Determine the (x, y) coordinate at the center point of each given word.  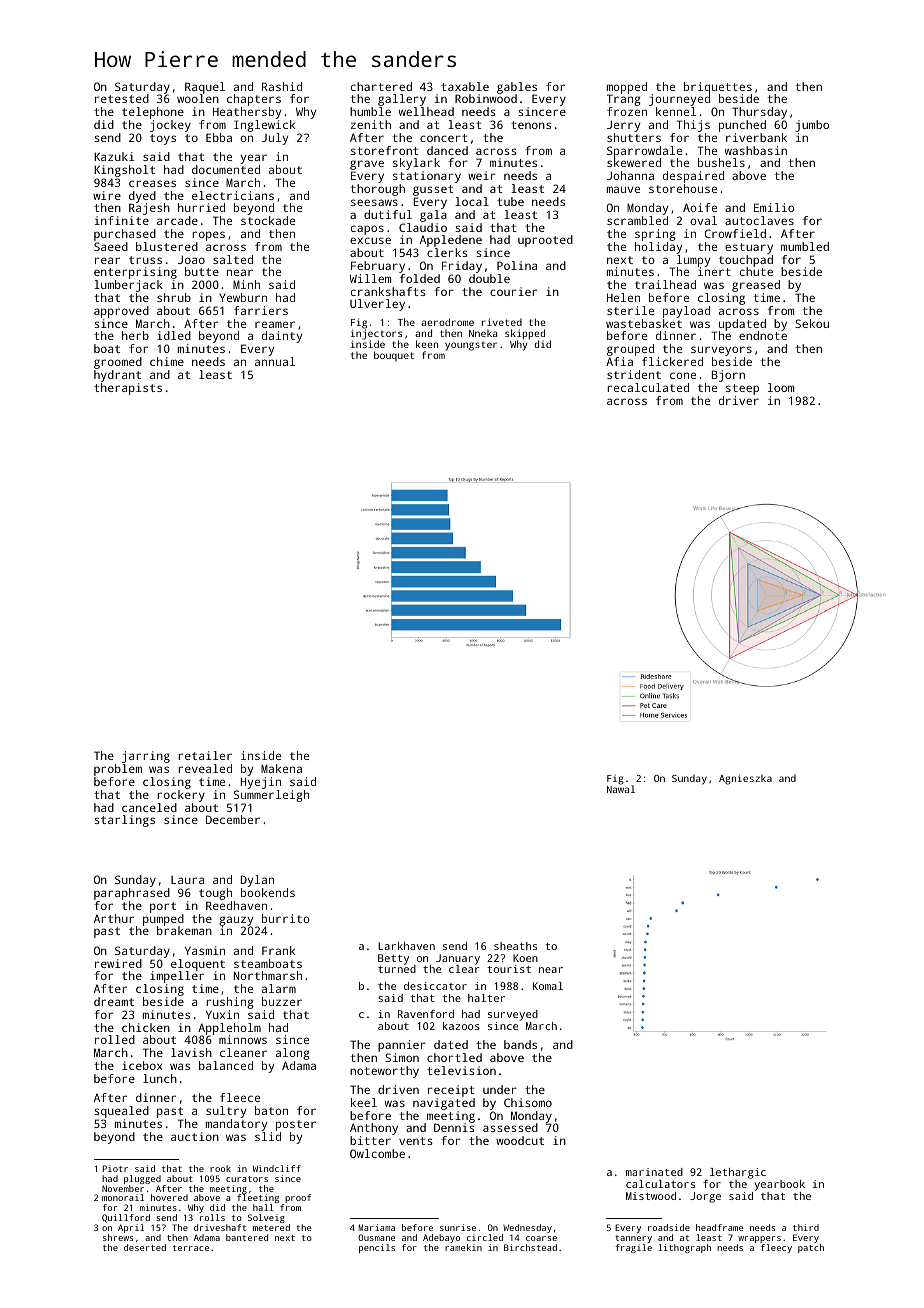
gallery (402, 100)
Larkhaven (406, 946)
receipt (451, 1091)
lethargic (738, 1173)
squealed (121, 1112)
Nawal (621, 789)
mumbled (805, 246)
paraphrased (132, 894)
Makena (281, 768)
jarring (146, 757)
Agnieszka (745, 779)
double (489, 278)
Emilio (774, 207)
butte (202, 271)
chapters (254, 100)
